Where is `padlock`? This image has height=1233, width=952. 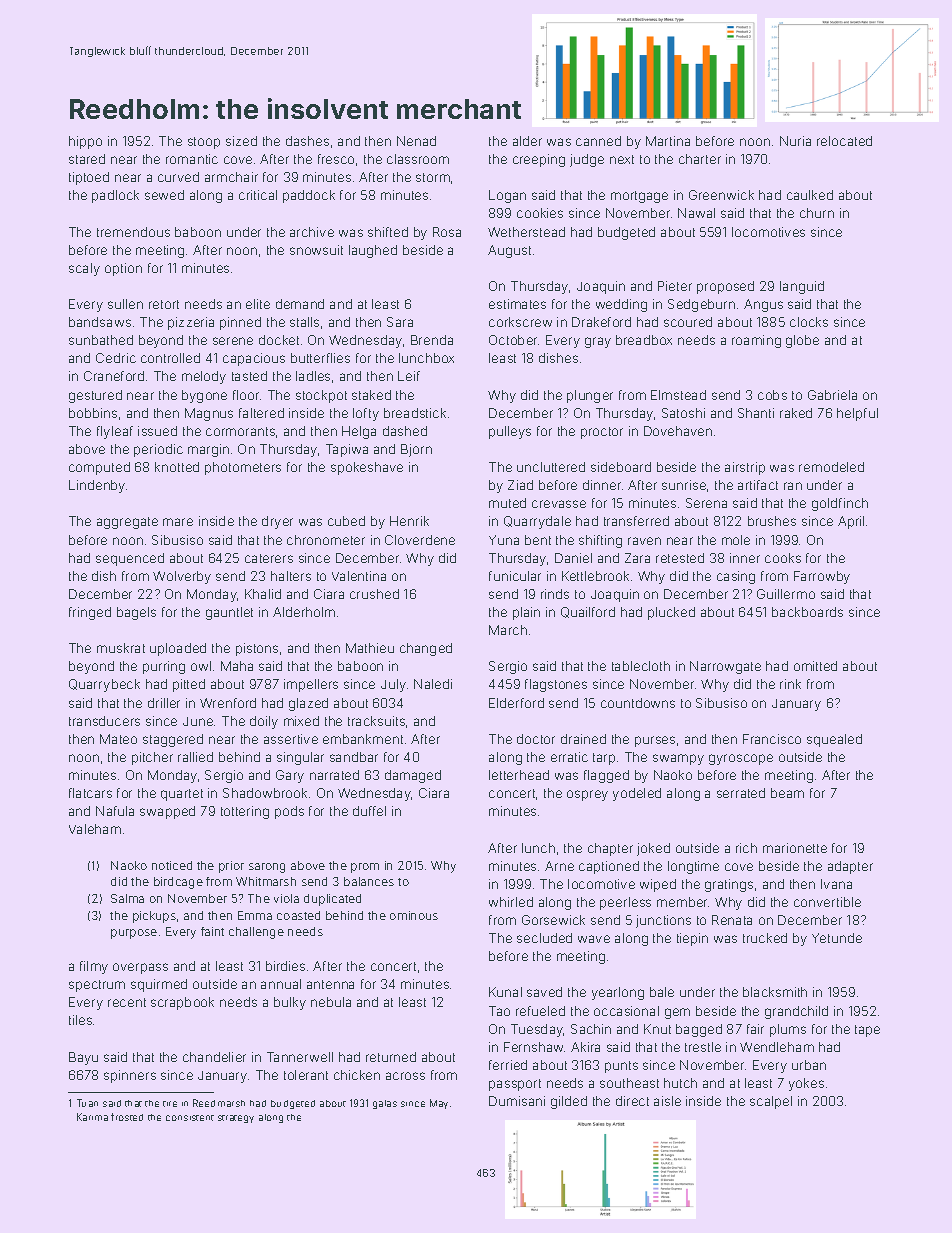
padlock is located at coordinates (115, 196).
